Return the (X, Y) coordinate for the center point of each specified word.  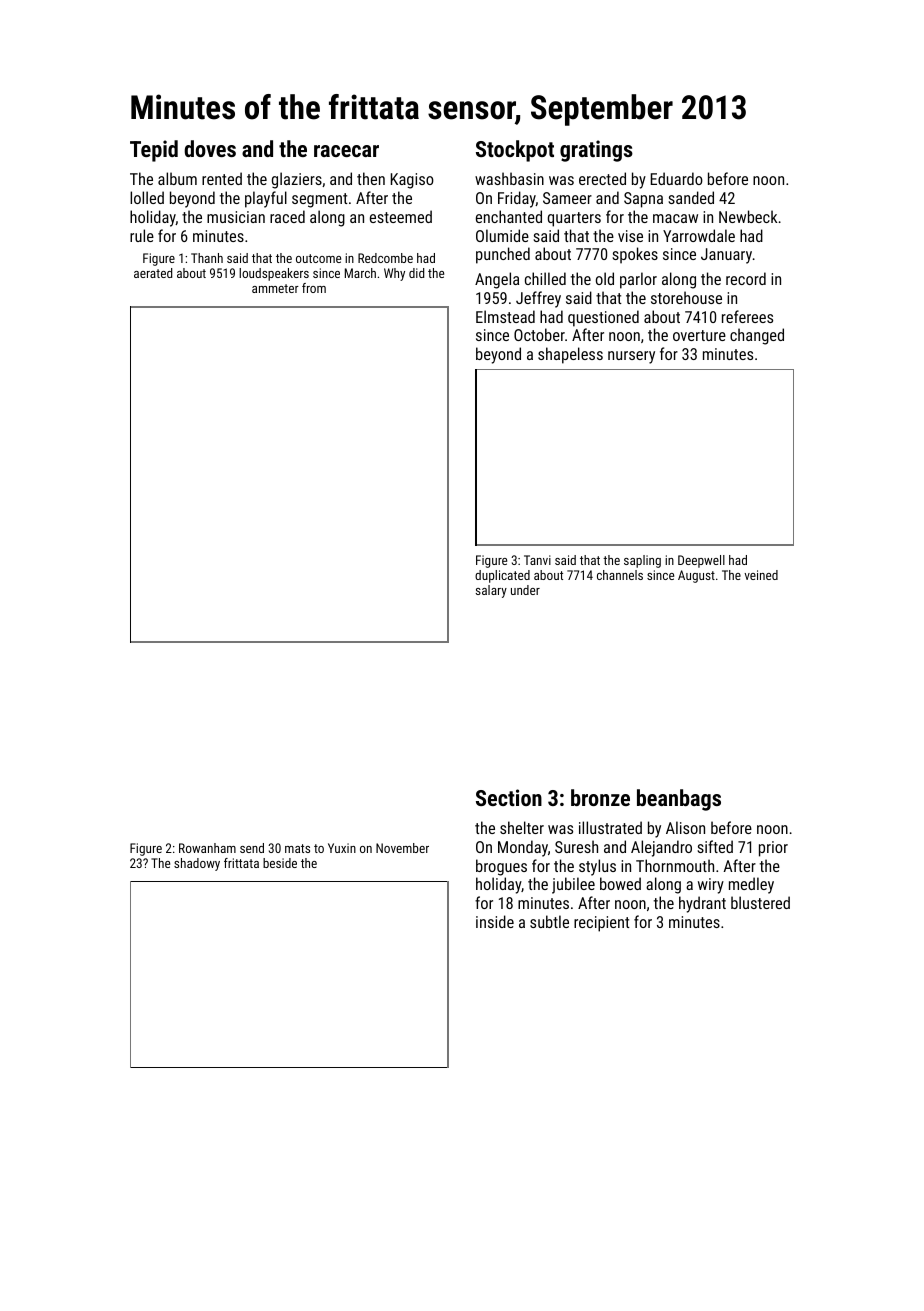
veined (761, 575)
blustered (760, 902)
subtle (549, 921)
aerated (153, 273)
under (525, 590)
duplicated (502, 576)
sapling (642, 561)
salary (491, 591)
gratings (596, 151)
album (177, 178)
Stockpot (515, 151)
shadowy (197, 864)
